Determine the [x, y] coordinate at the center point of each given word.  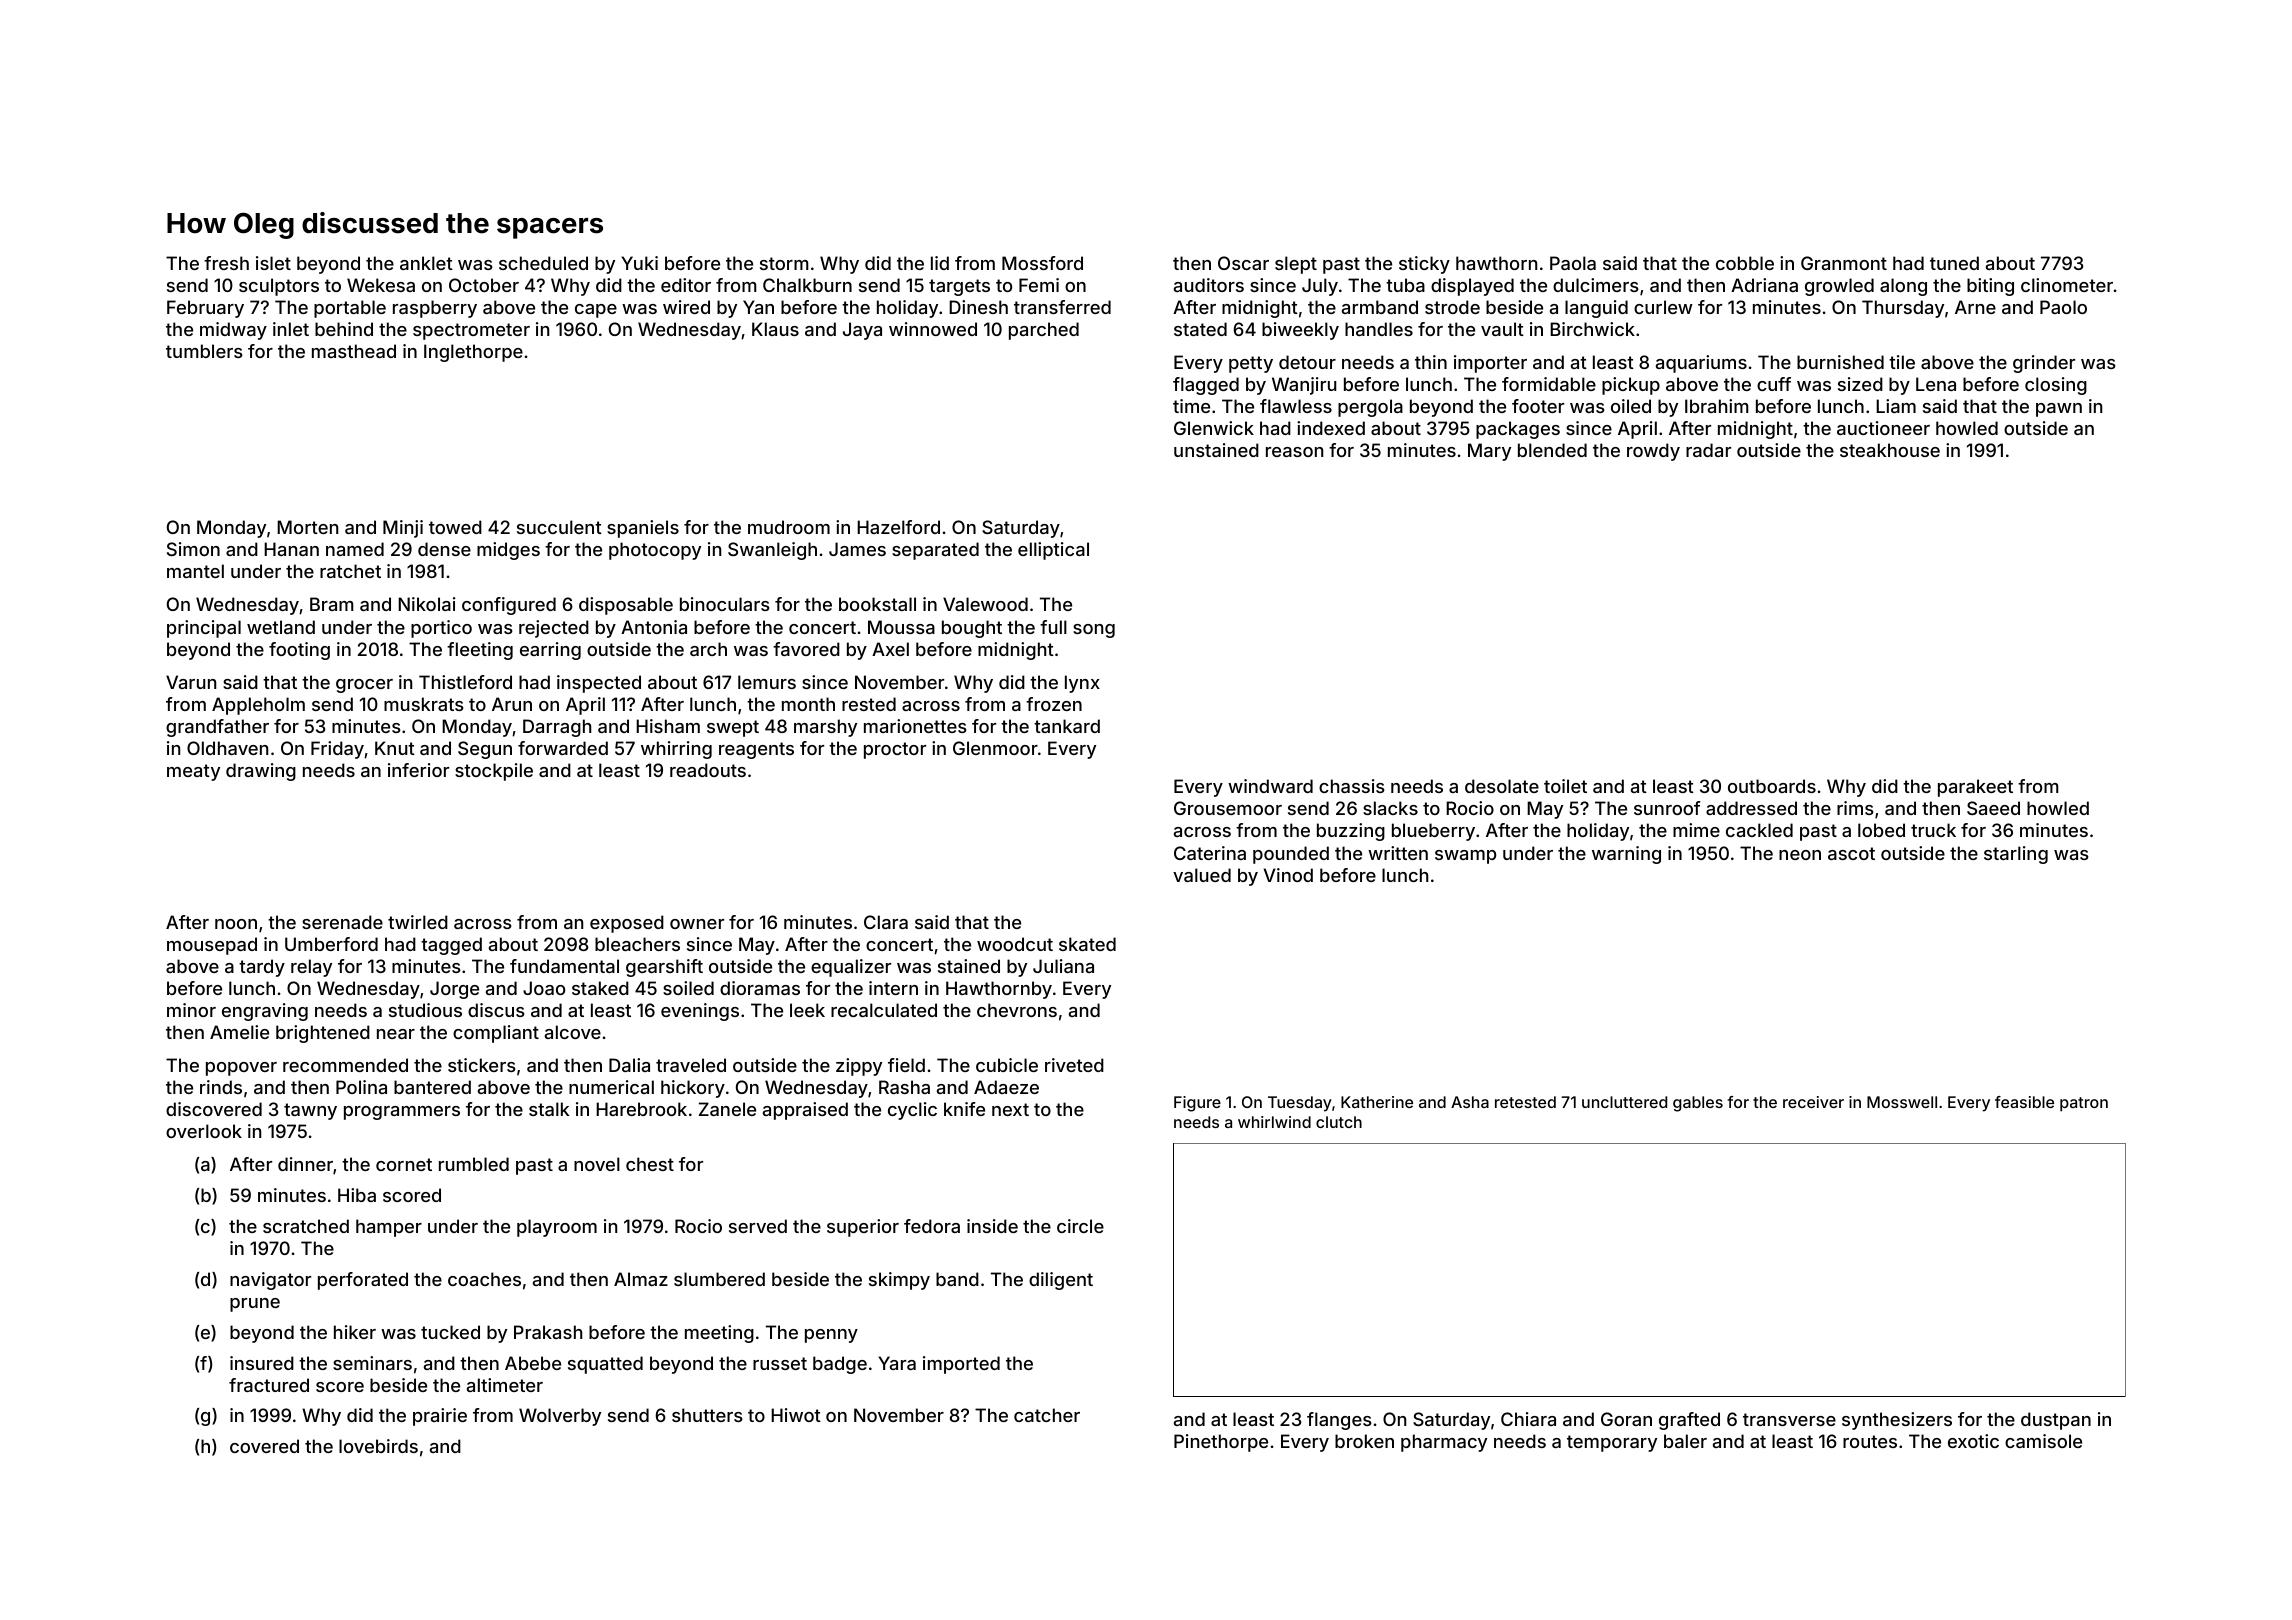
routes [1870, 1441]
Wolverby [560, 1417]
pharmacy [1444, 1443]
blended [1552, 450]
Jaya [862, 331]
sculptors [279, 287]
